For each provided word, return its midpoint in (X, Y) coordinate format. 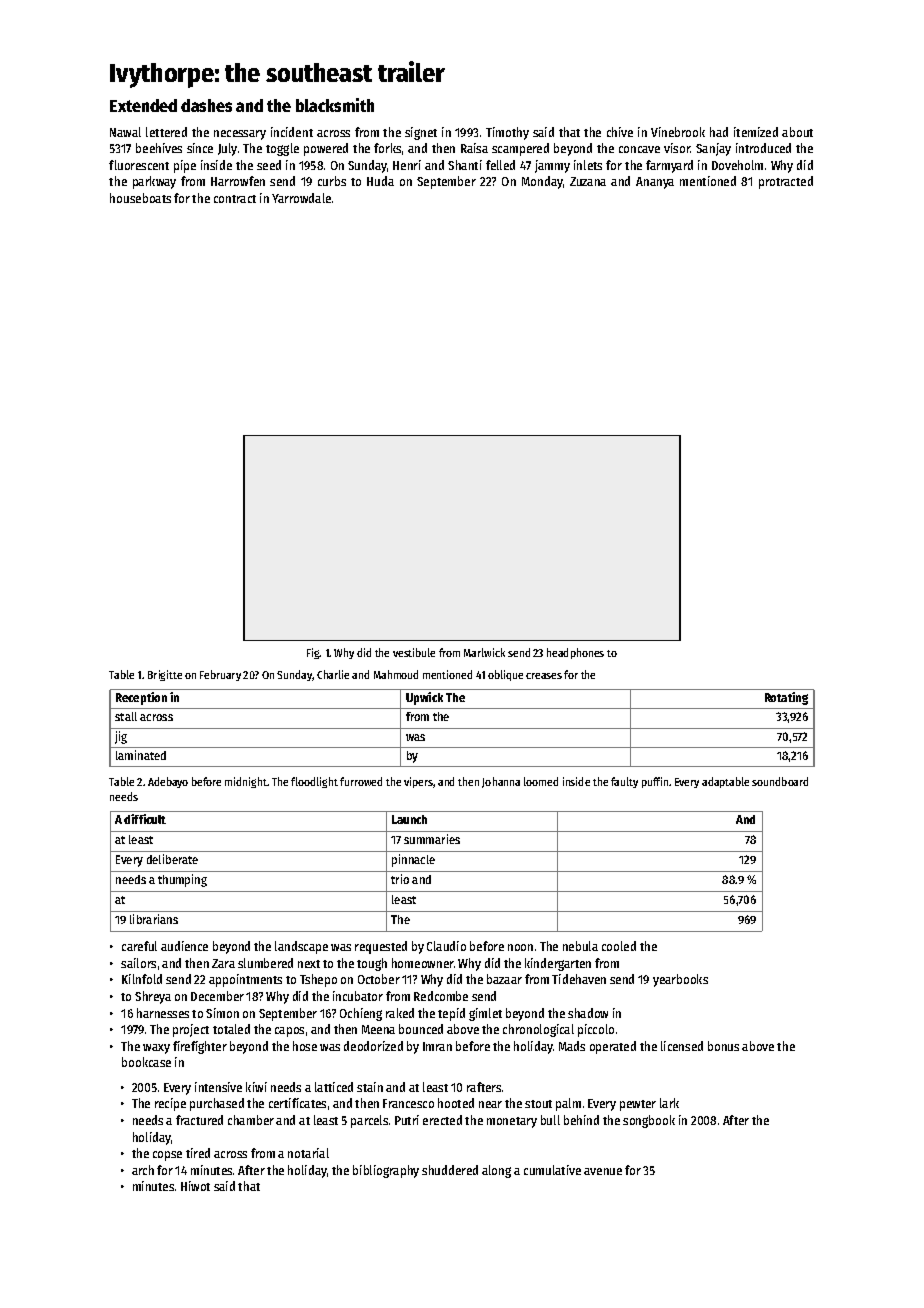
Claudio (446, 946)
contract (235, 199)
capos (289, 1032)
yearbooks (680, 980)
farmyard (669, 166)
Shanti (465, 165)
